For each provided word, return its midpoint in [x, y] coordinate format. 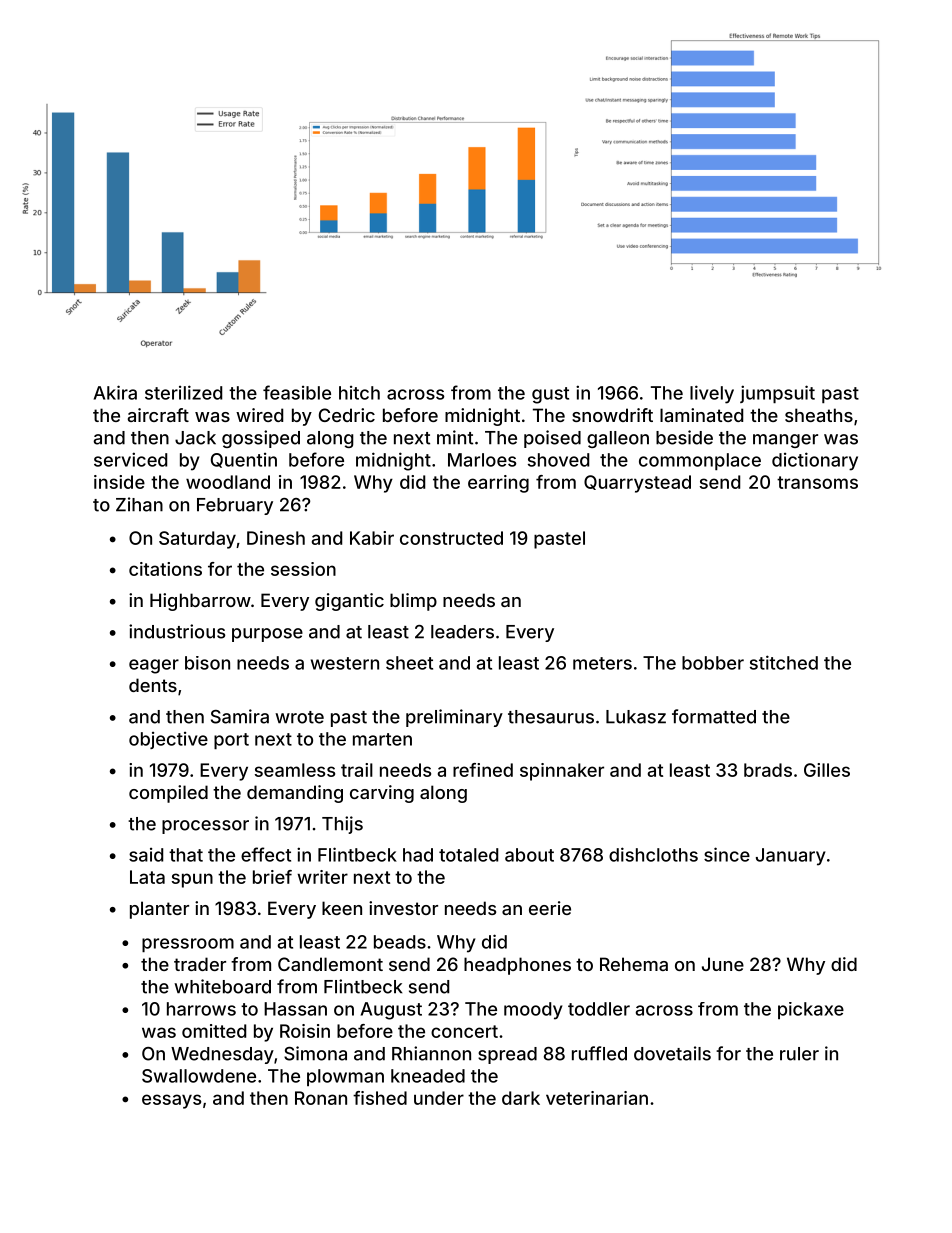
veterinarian [597, 1098]
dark [521, 1098]
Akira [115, 392]
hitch [359, 393]
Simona [315, 1053]
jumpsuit [777, 394]
